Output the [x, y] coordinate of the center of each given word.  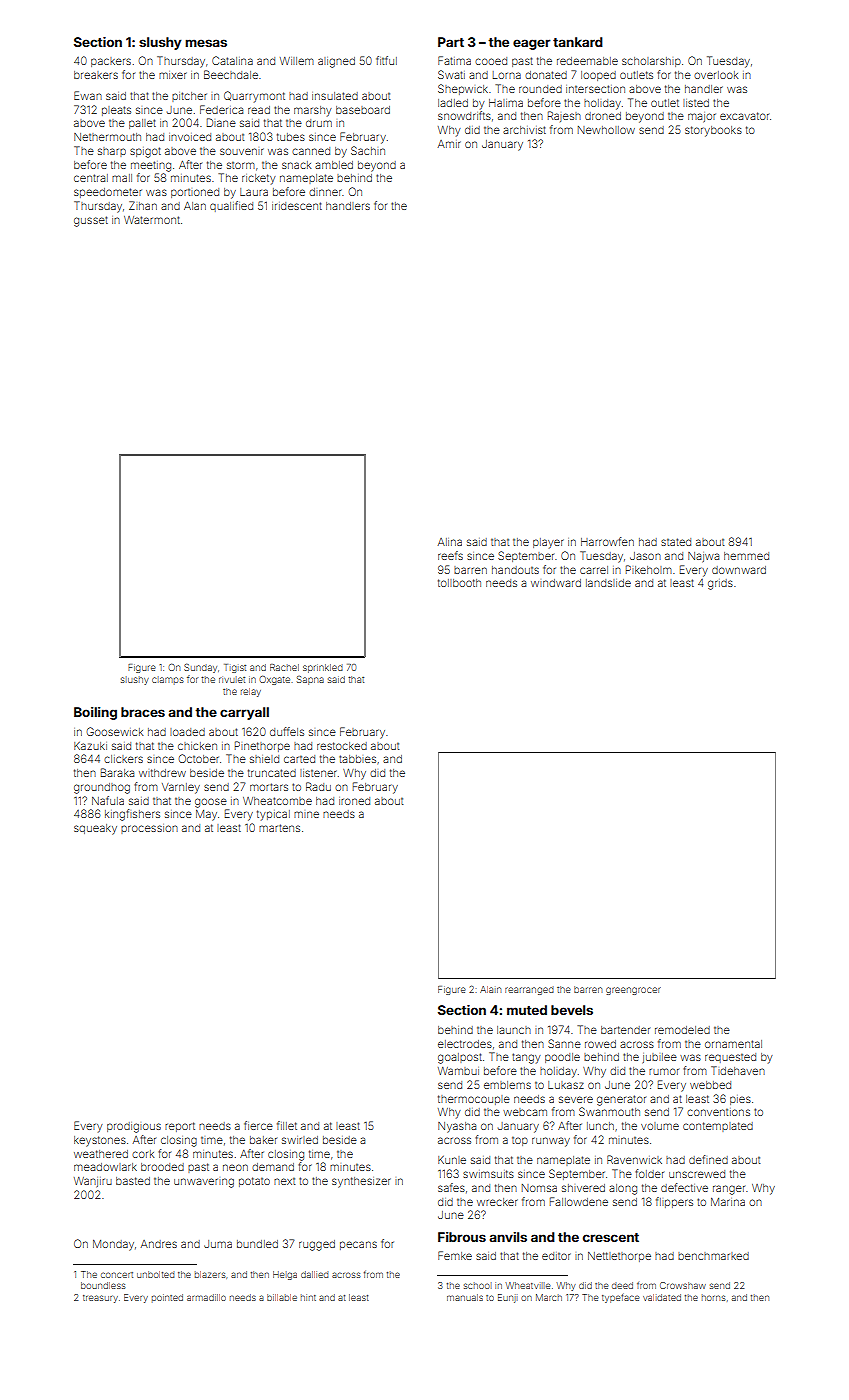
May [206, 815]
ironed [354, 801]
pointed [167, 1298]
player [548, 543]
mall [122, 178]
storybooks [713, 131]
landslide [608, 583]
